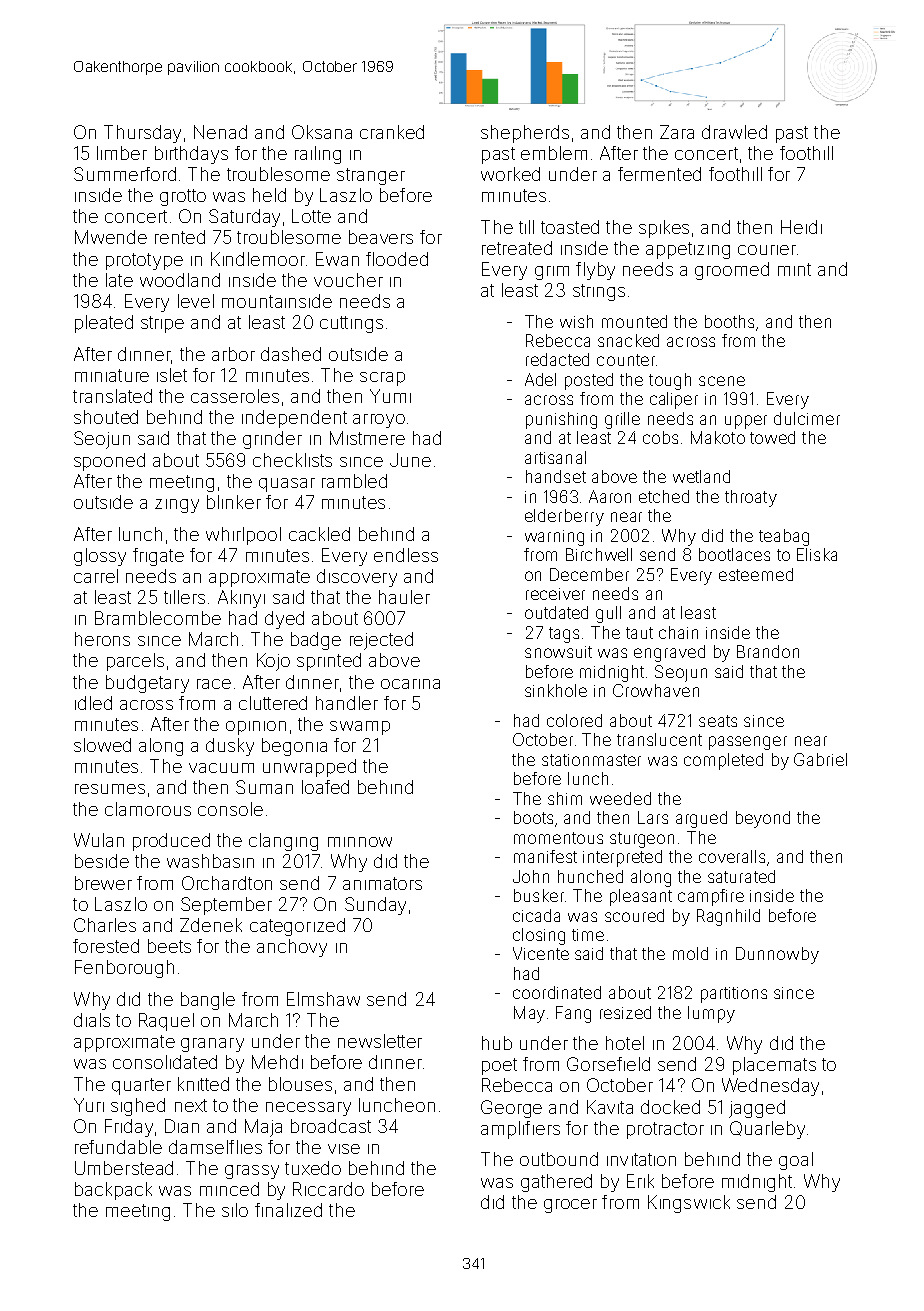 Image resolution: width=924 pixels, height=1311 pixels. I want to click on minnow, so click(360, 842).
